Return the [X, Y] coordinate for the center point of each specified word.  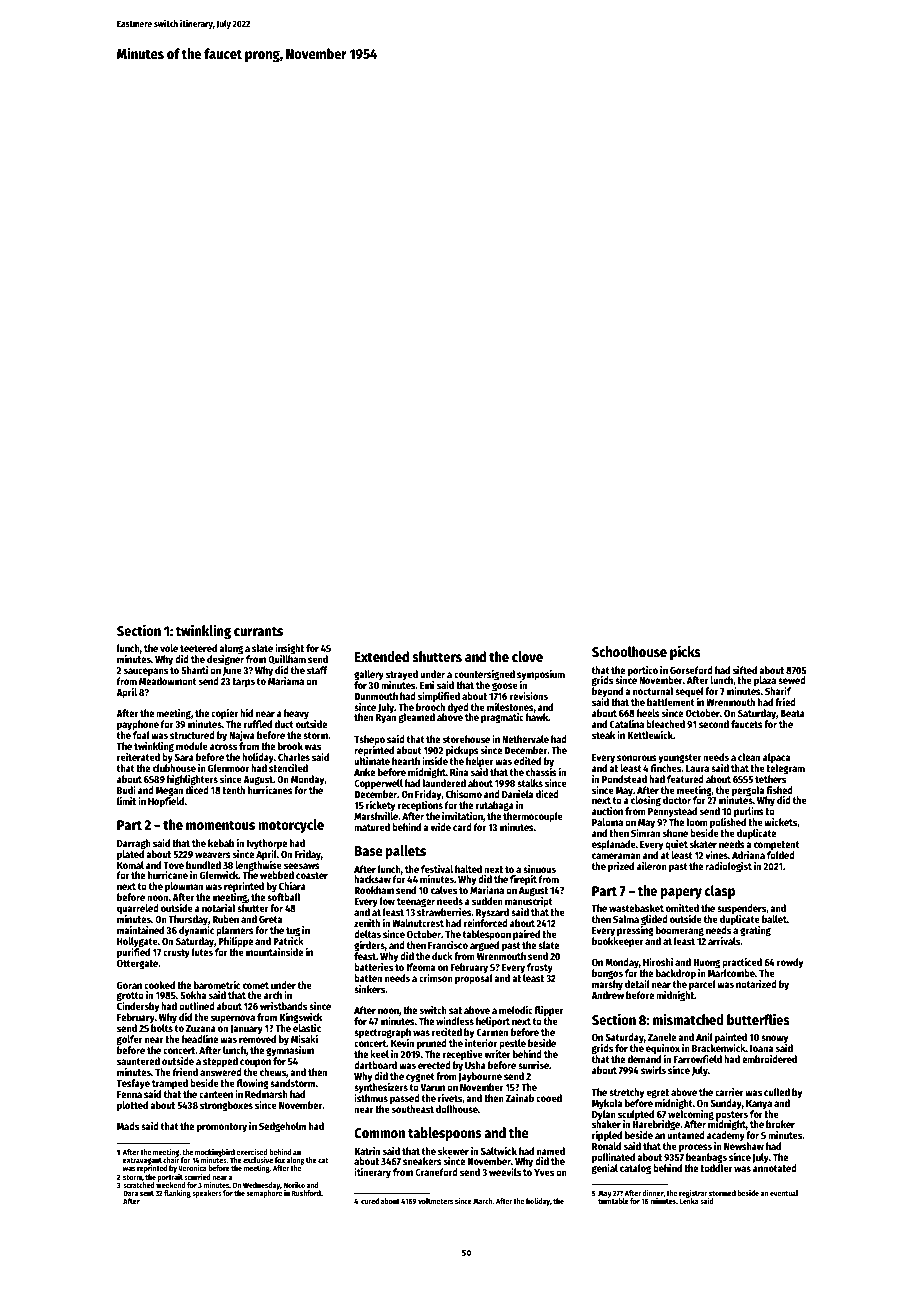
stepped [220, 1062]
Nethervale [525, 739]
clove [527, 656]
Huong [706, 963]
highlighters [192, 780]
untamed [686, 1135]
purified [133, 953]
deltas [367, 934]
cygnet [420, 1077]
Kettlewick [650, 735]
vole [169, 648]
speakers [207, 1194]
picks [685, 652]
